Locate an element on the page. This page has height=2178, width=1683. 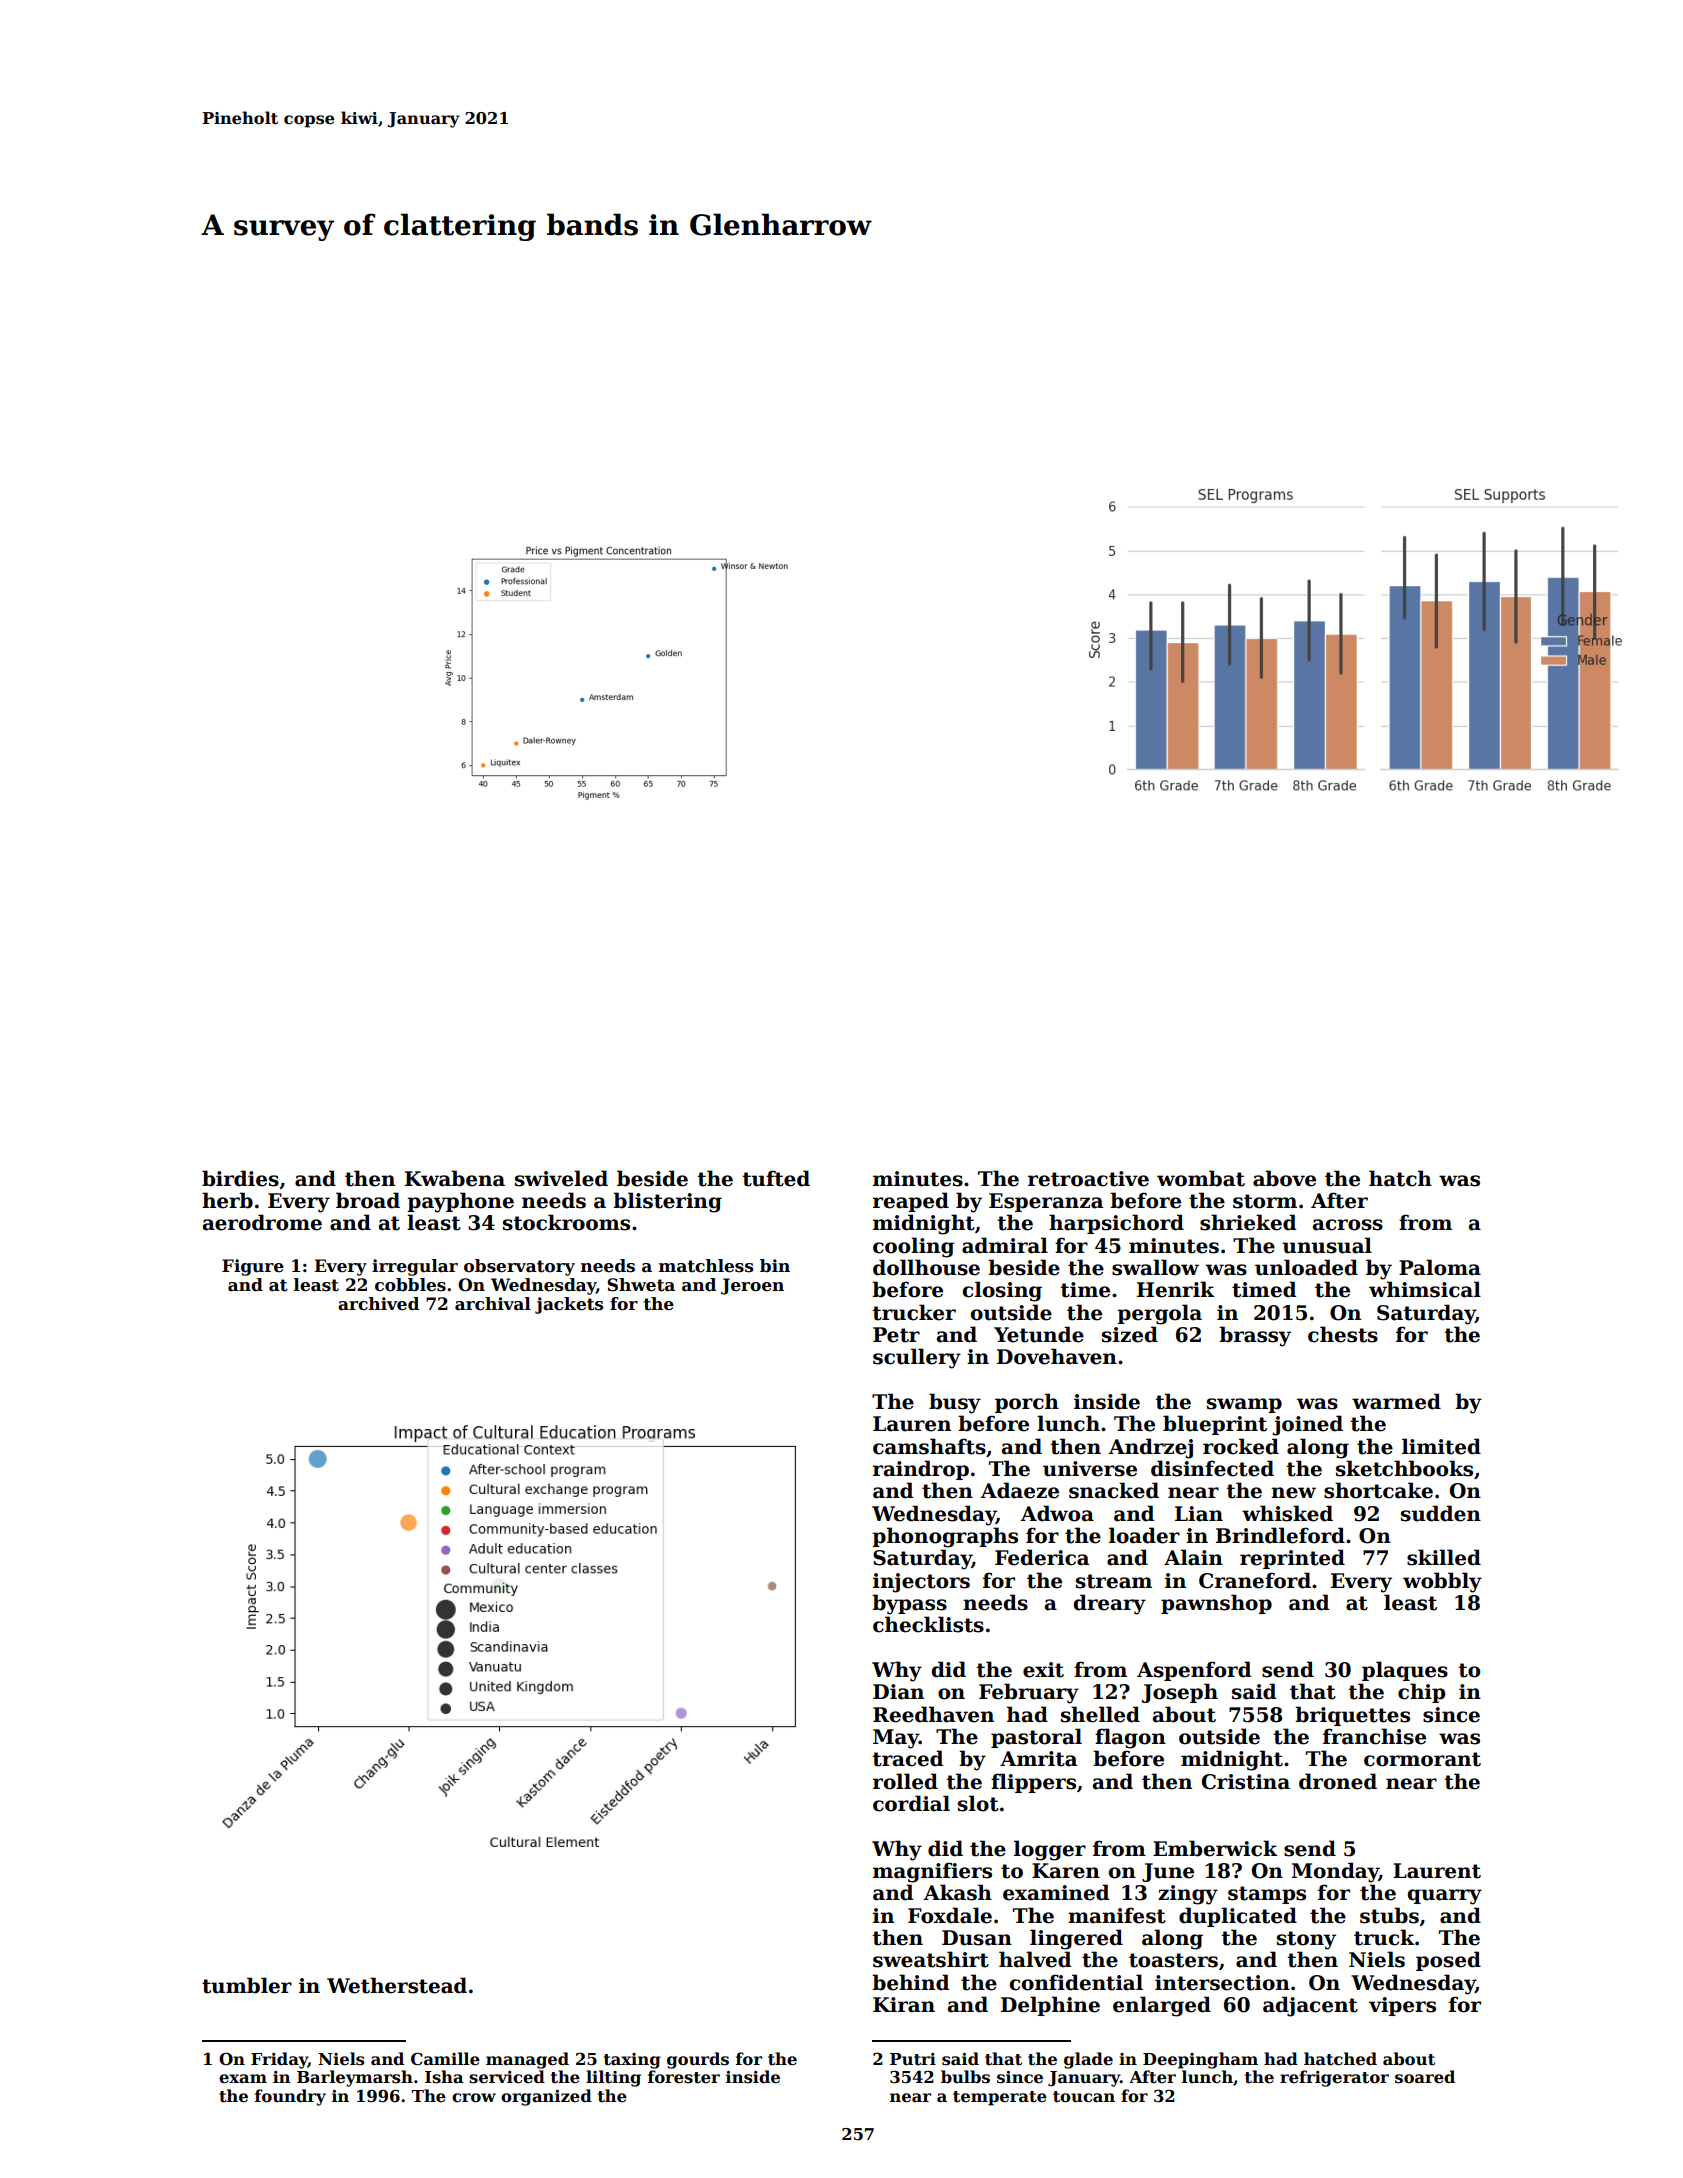
foundry is located at coordinates (290, 2097).
